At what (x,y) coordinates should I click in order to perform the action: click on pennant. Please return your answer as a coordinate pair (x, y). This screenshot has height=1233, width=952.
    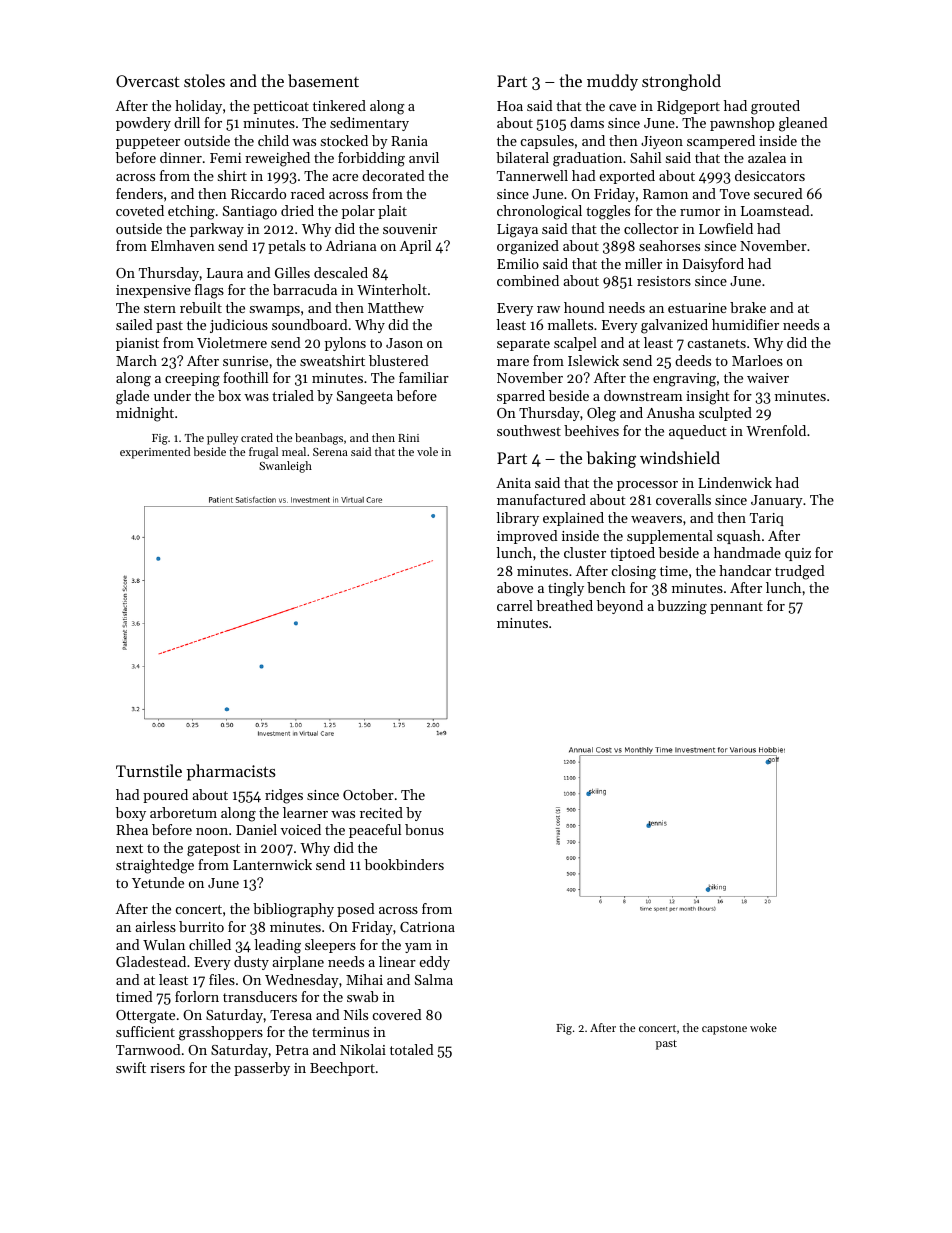
    Looking at the image, I should click on (736, 608).
